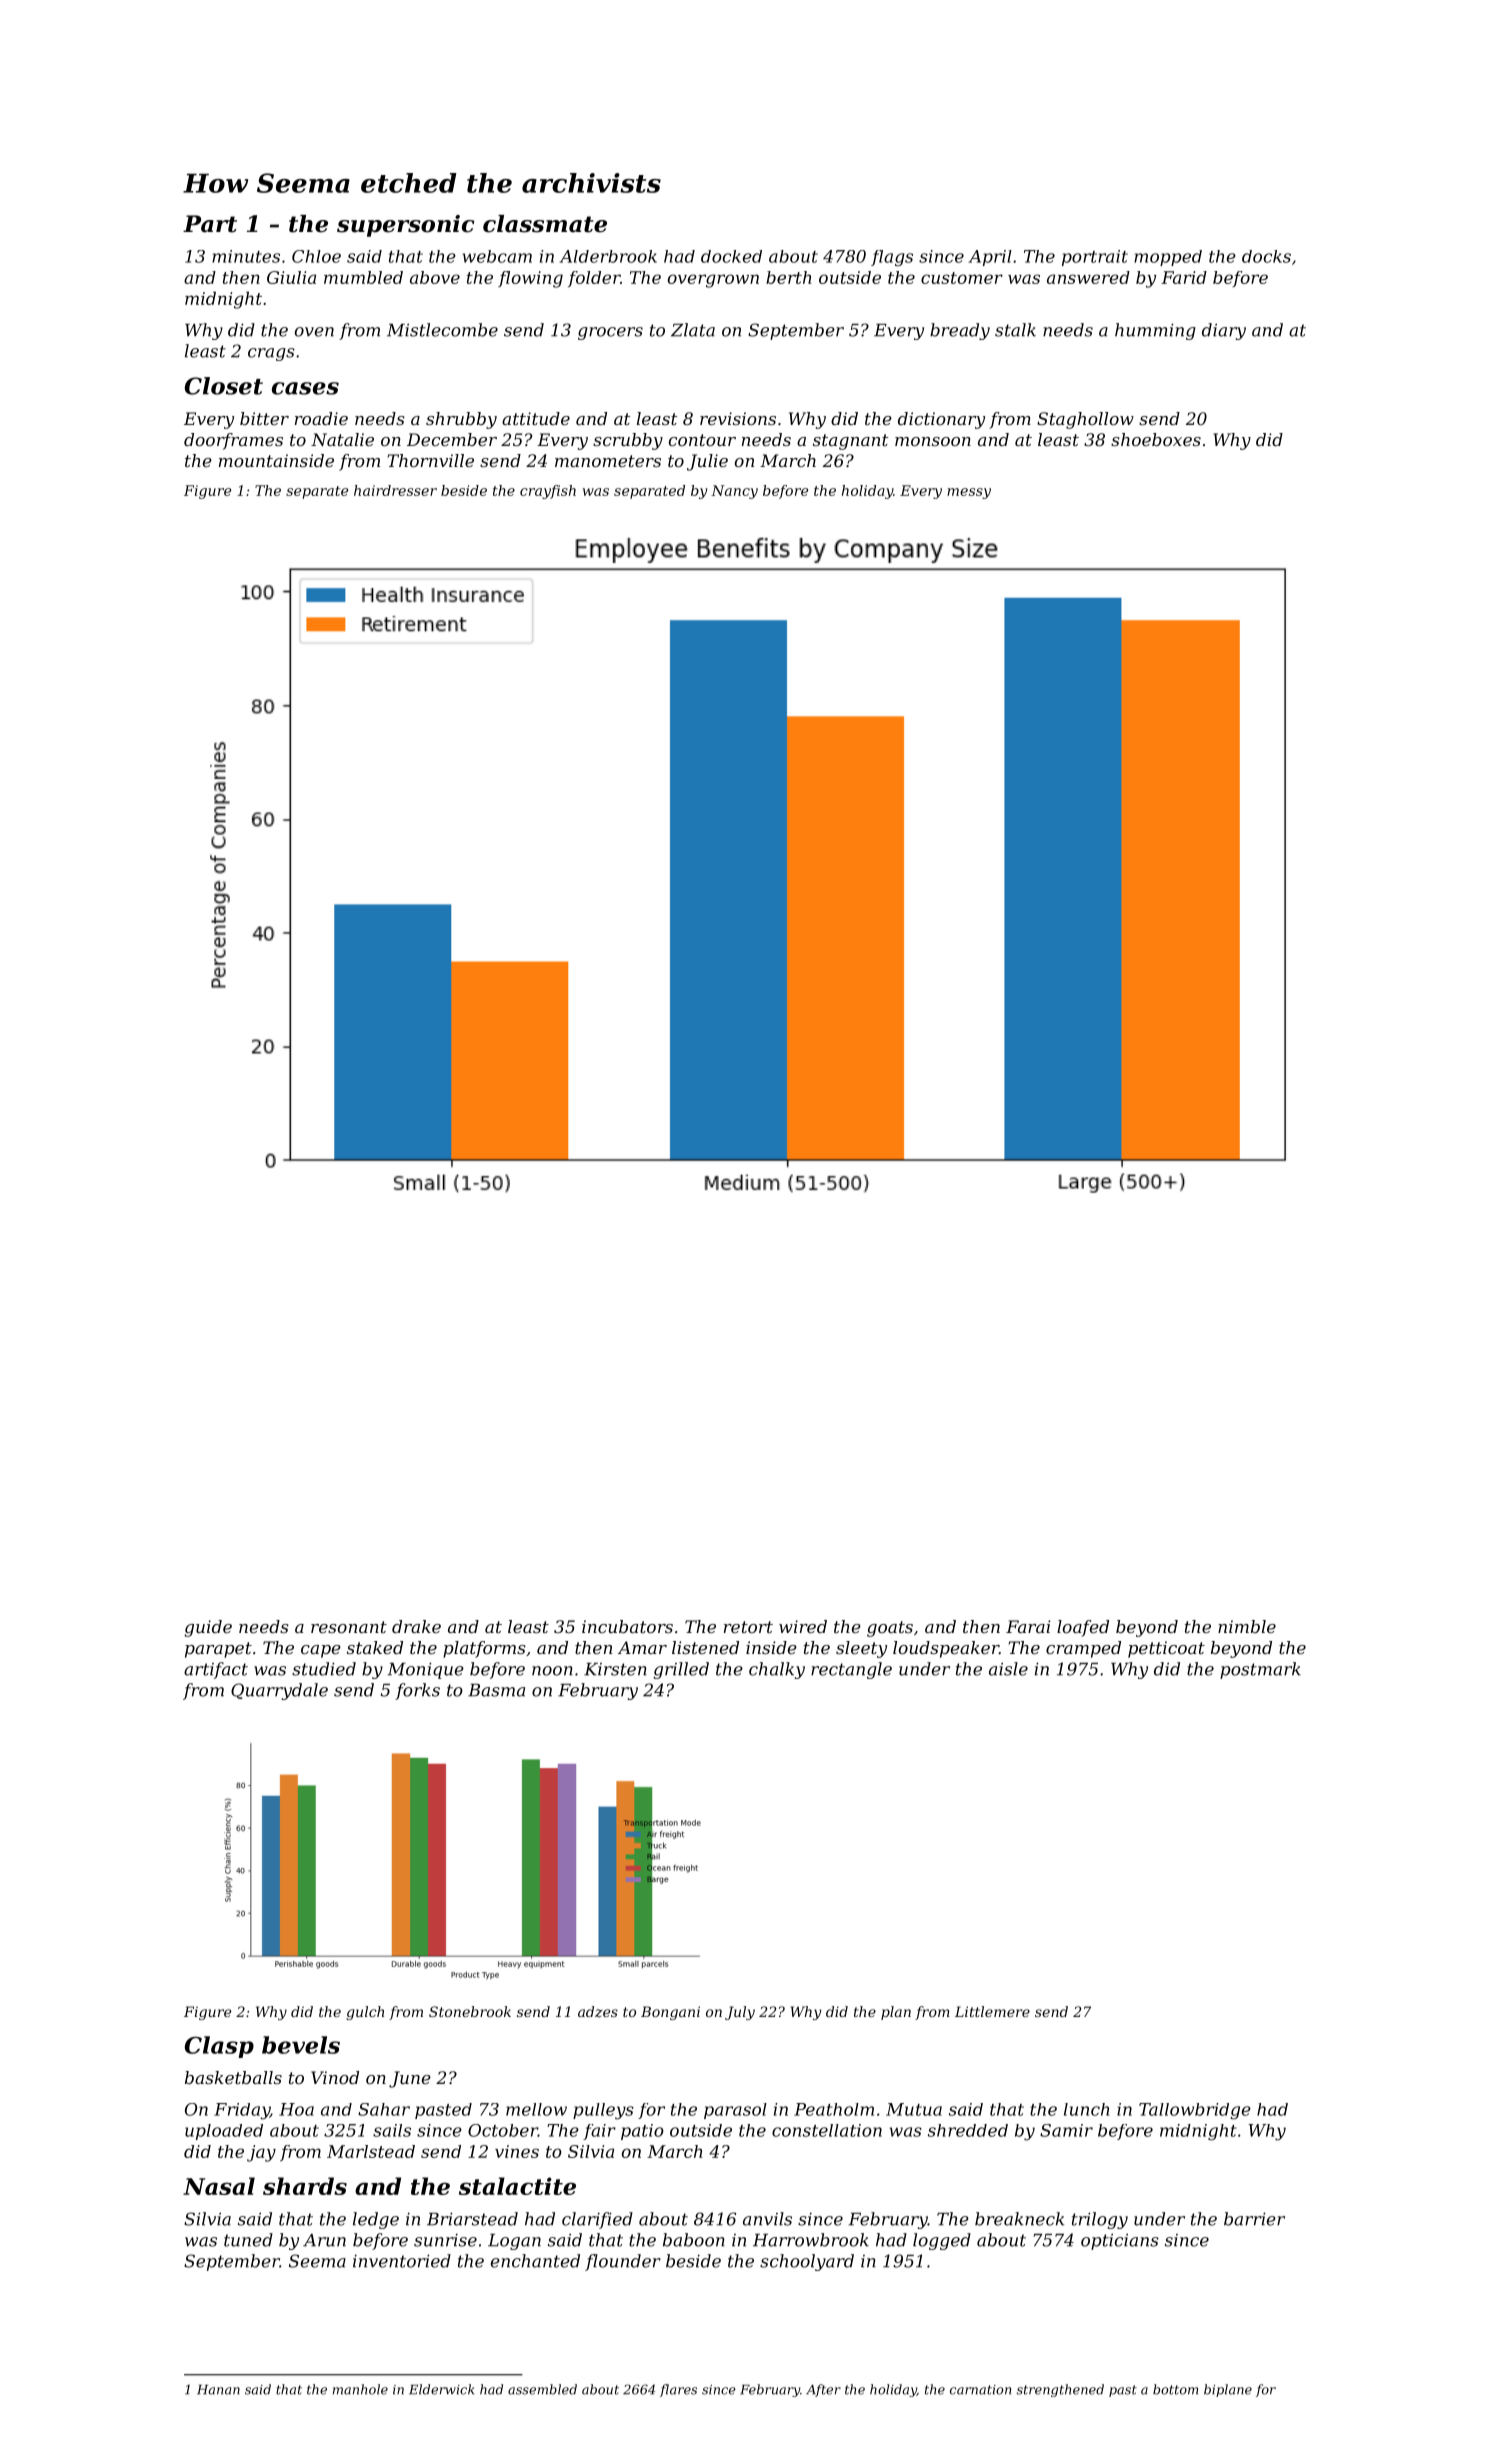 The height and width of the screenshot is (2464, 1496). I want to click on guide, so click(208, 1628).
